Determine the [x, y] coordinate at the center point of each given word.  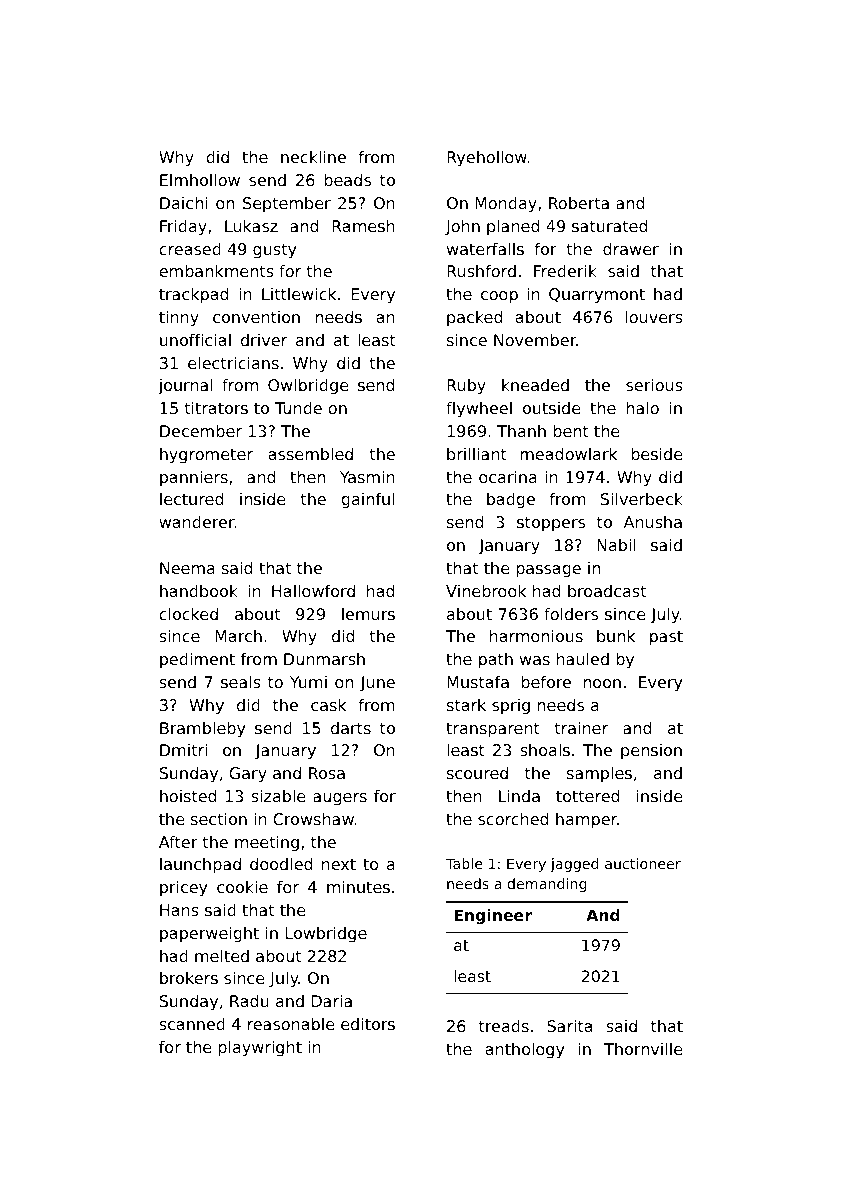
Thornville [643, 1049]
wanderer [197, 522]
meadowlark [569, 454]
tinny [179, 319]
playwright [260, 1049]
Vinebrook [486, 591]
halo [642, 408]
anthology [525, 1051]
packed [474, 319]
